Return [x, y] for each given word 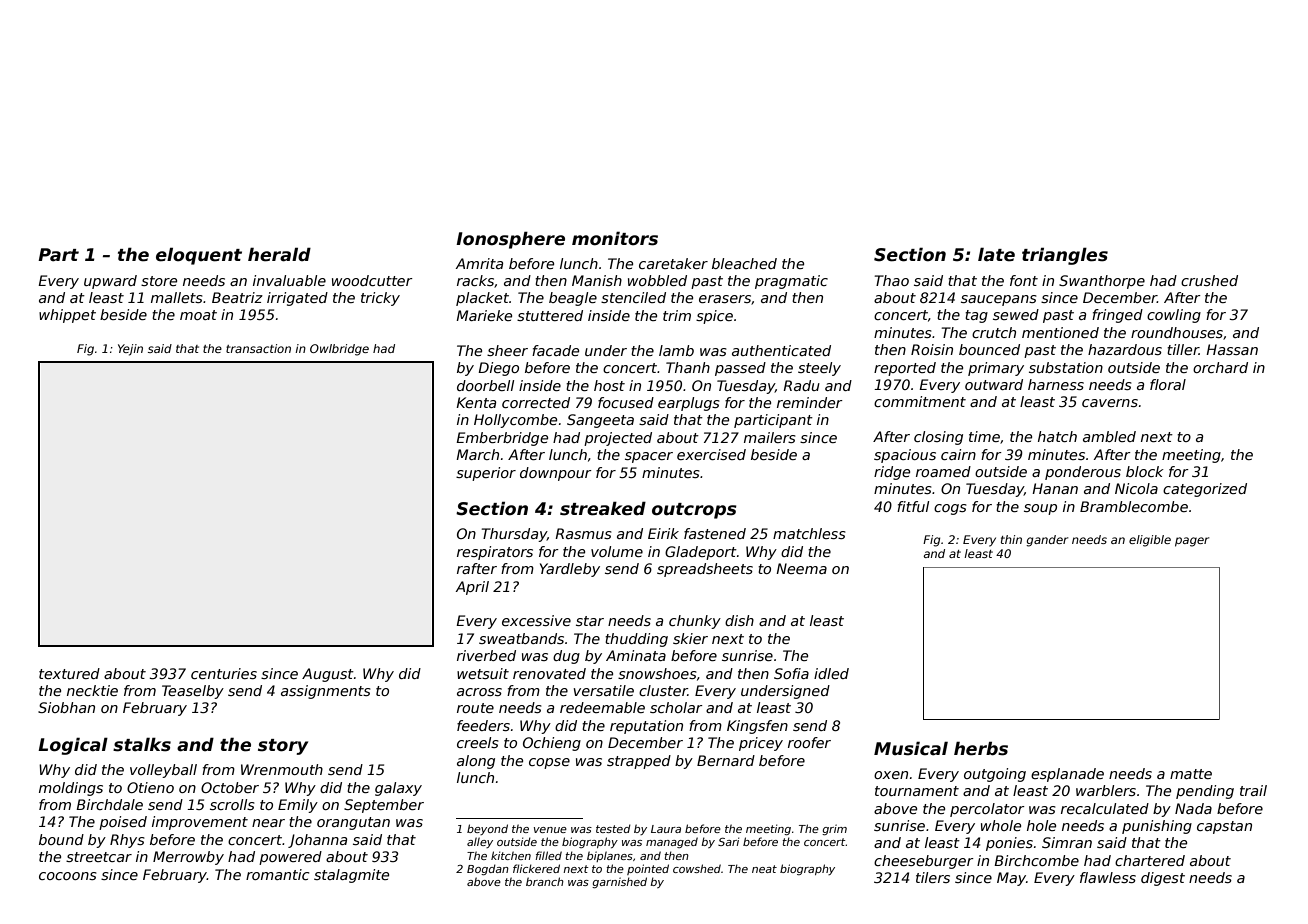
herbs [981, 748]
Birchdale [109, 804]
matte [1191, 774]
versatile [604, 690]
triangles [1065, 256]
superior [486, 474]
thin [1011, 539]
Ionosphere [510, 240]
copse [549, 763]
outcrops [694, 511]
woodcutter [372, 280]
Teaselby [193, 692]
